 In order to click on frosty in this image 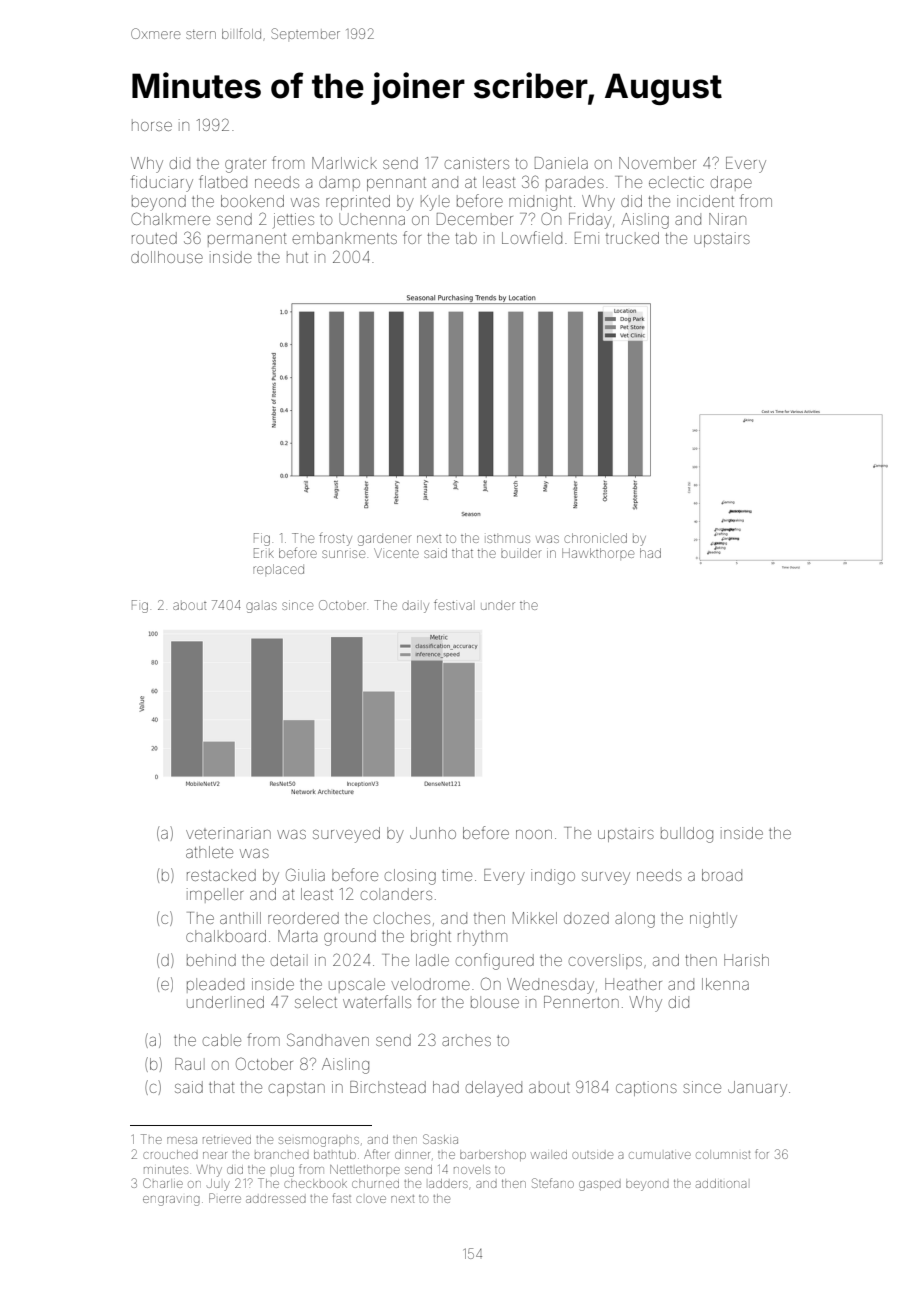, I will do `click(335, 540)`.
